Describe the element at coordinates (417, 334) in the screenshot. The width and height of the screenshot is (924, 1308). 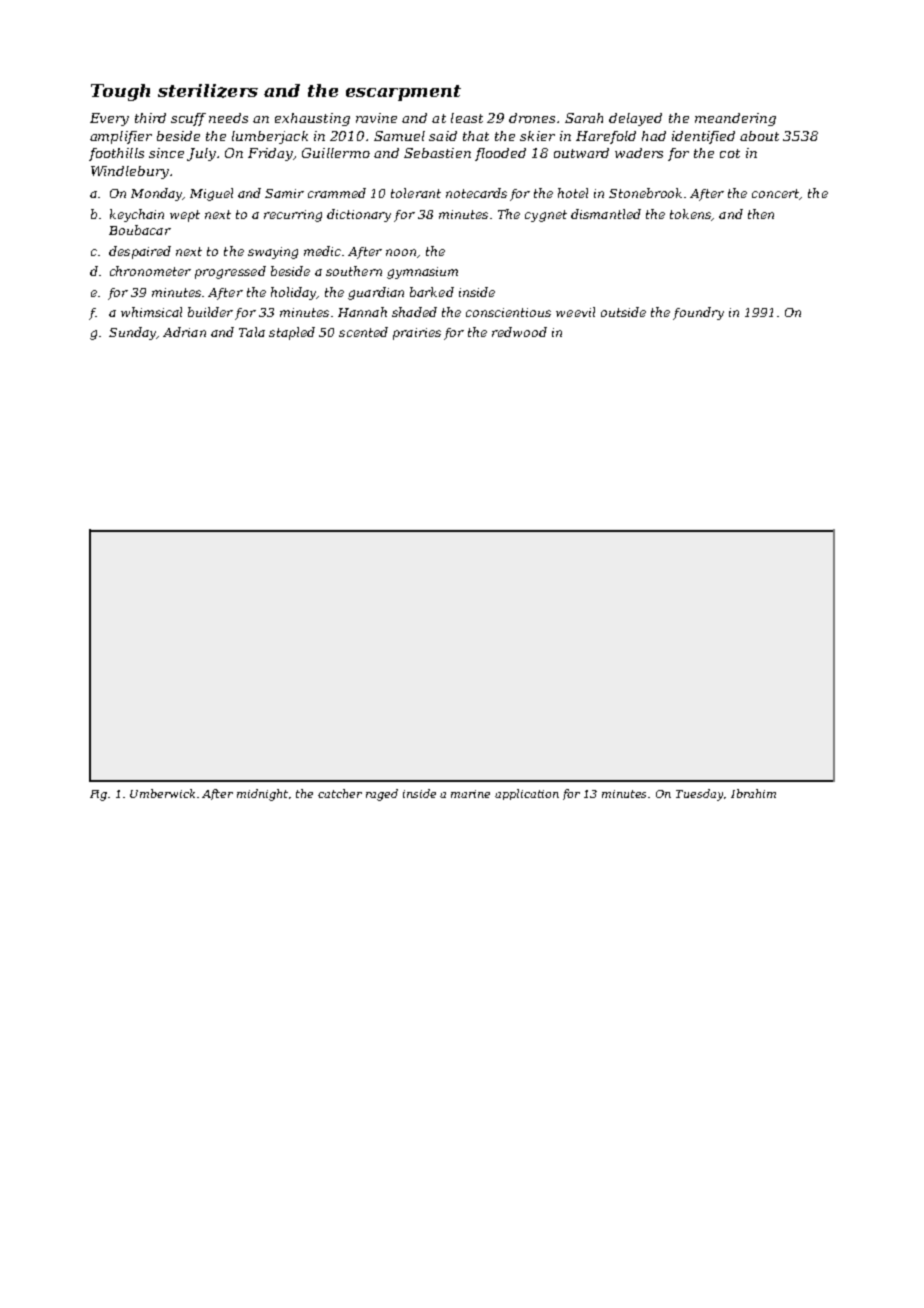
I see `prairies` at that location.
